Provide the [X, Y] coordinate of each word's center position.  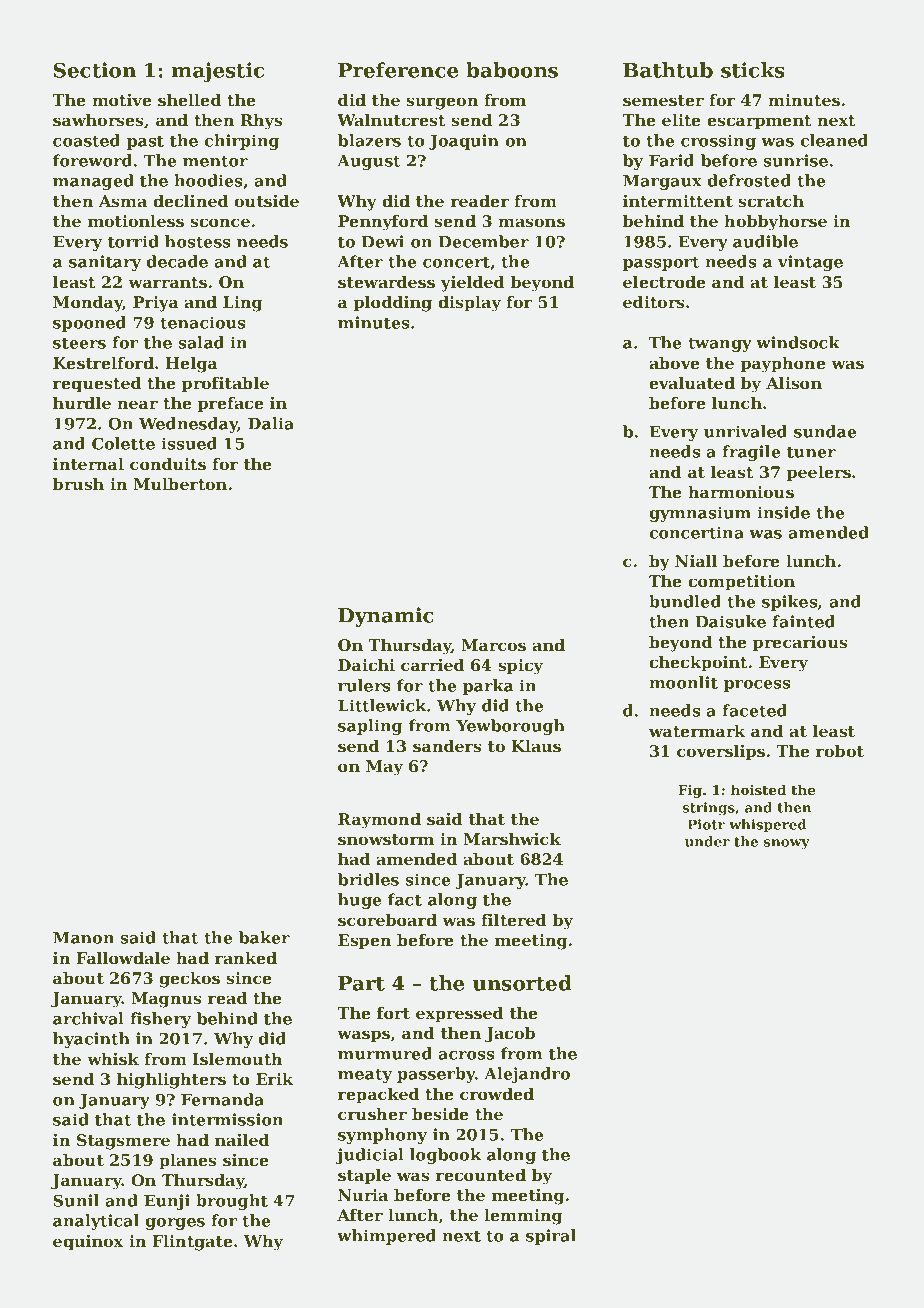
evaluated [692, 383]
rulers [364, 685]
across [466, 1055]
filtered [513, 920]
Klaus [536, 746]
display [469, 304]
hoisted [758, 789]
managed [93, 182]
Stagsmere [123, 1142]
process [757, 686]
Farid [671, 160]
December [484, 241]
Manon [83, 938]
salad [201, 342]
